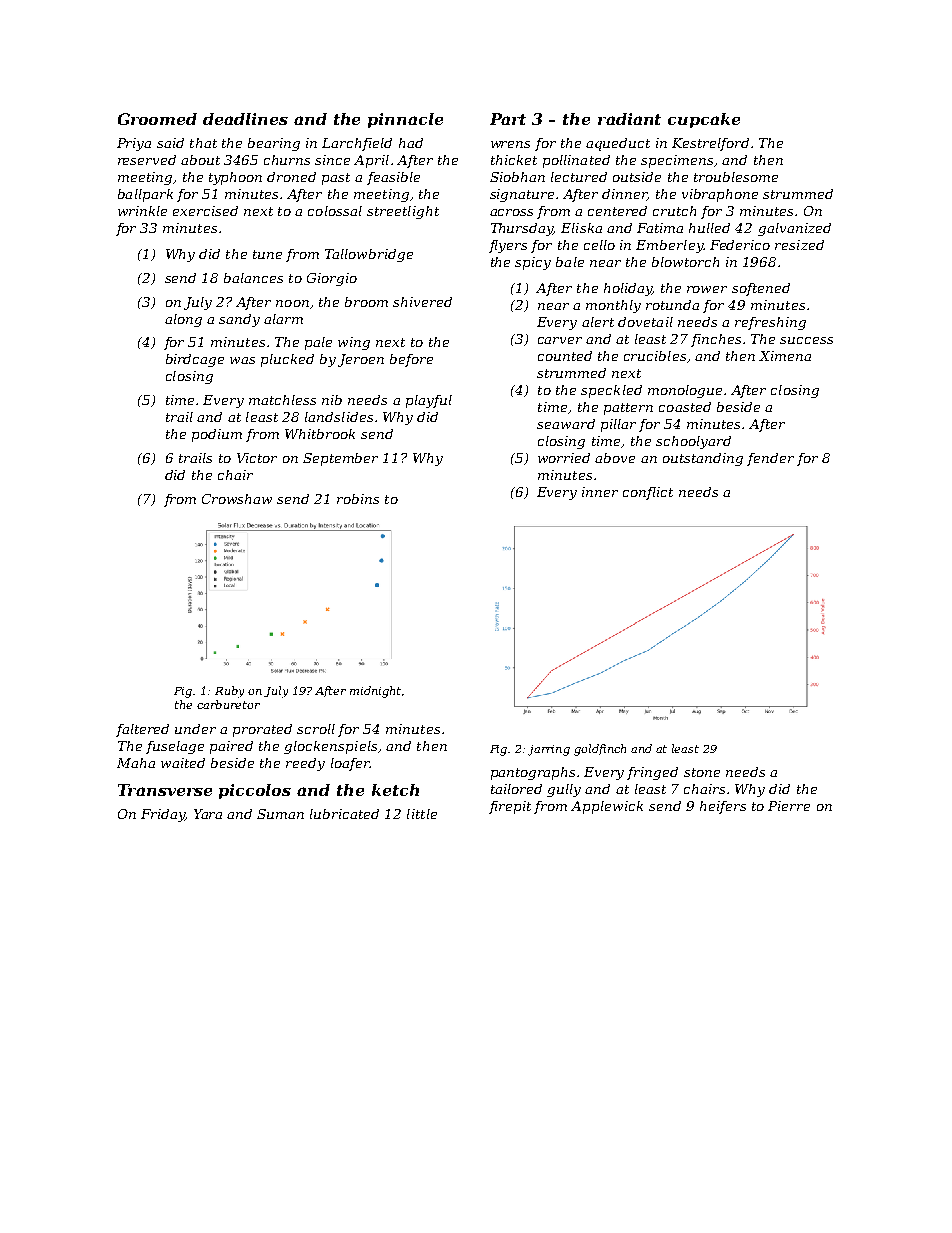 The image size is (952, 1233). What do you see at coordinates (704, 120) in the page?
I see `cupcake` at bounding box center [704, 120].
